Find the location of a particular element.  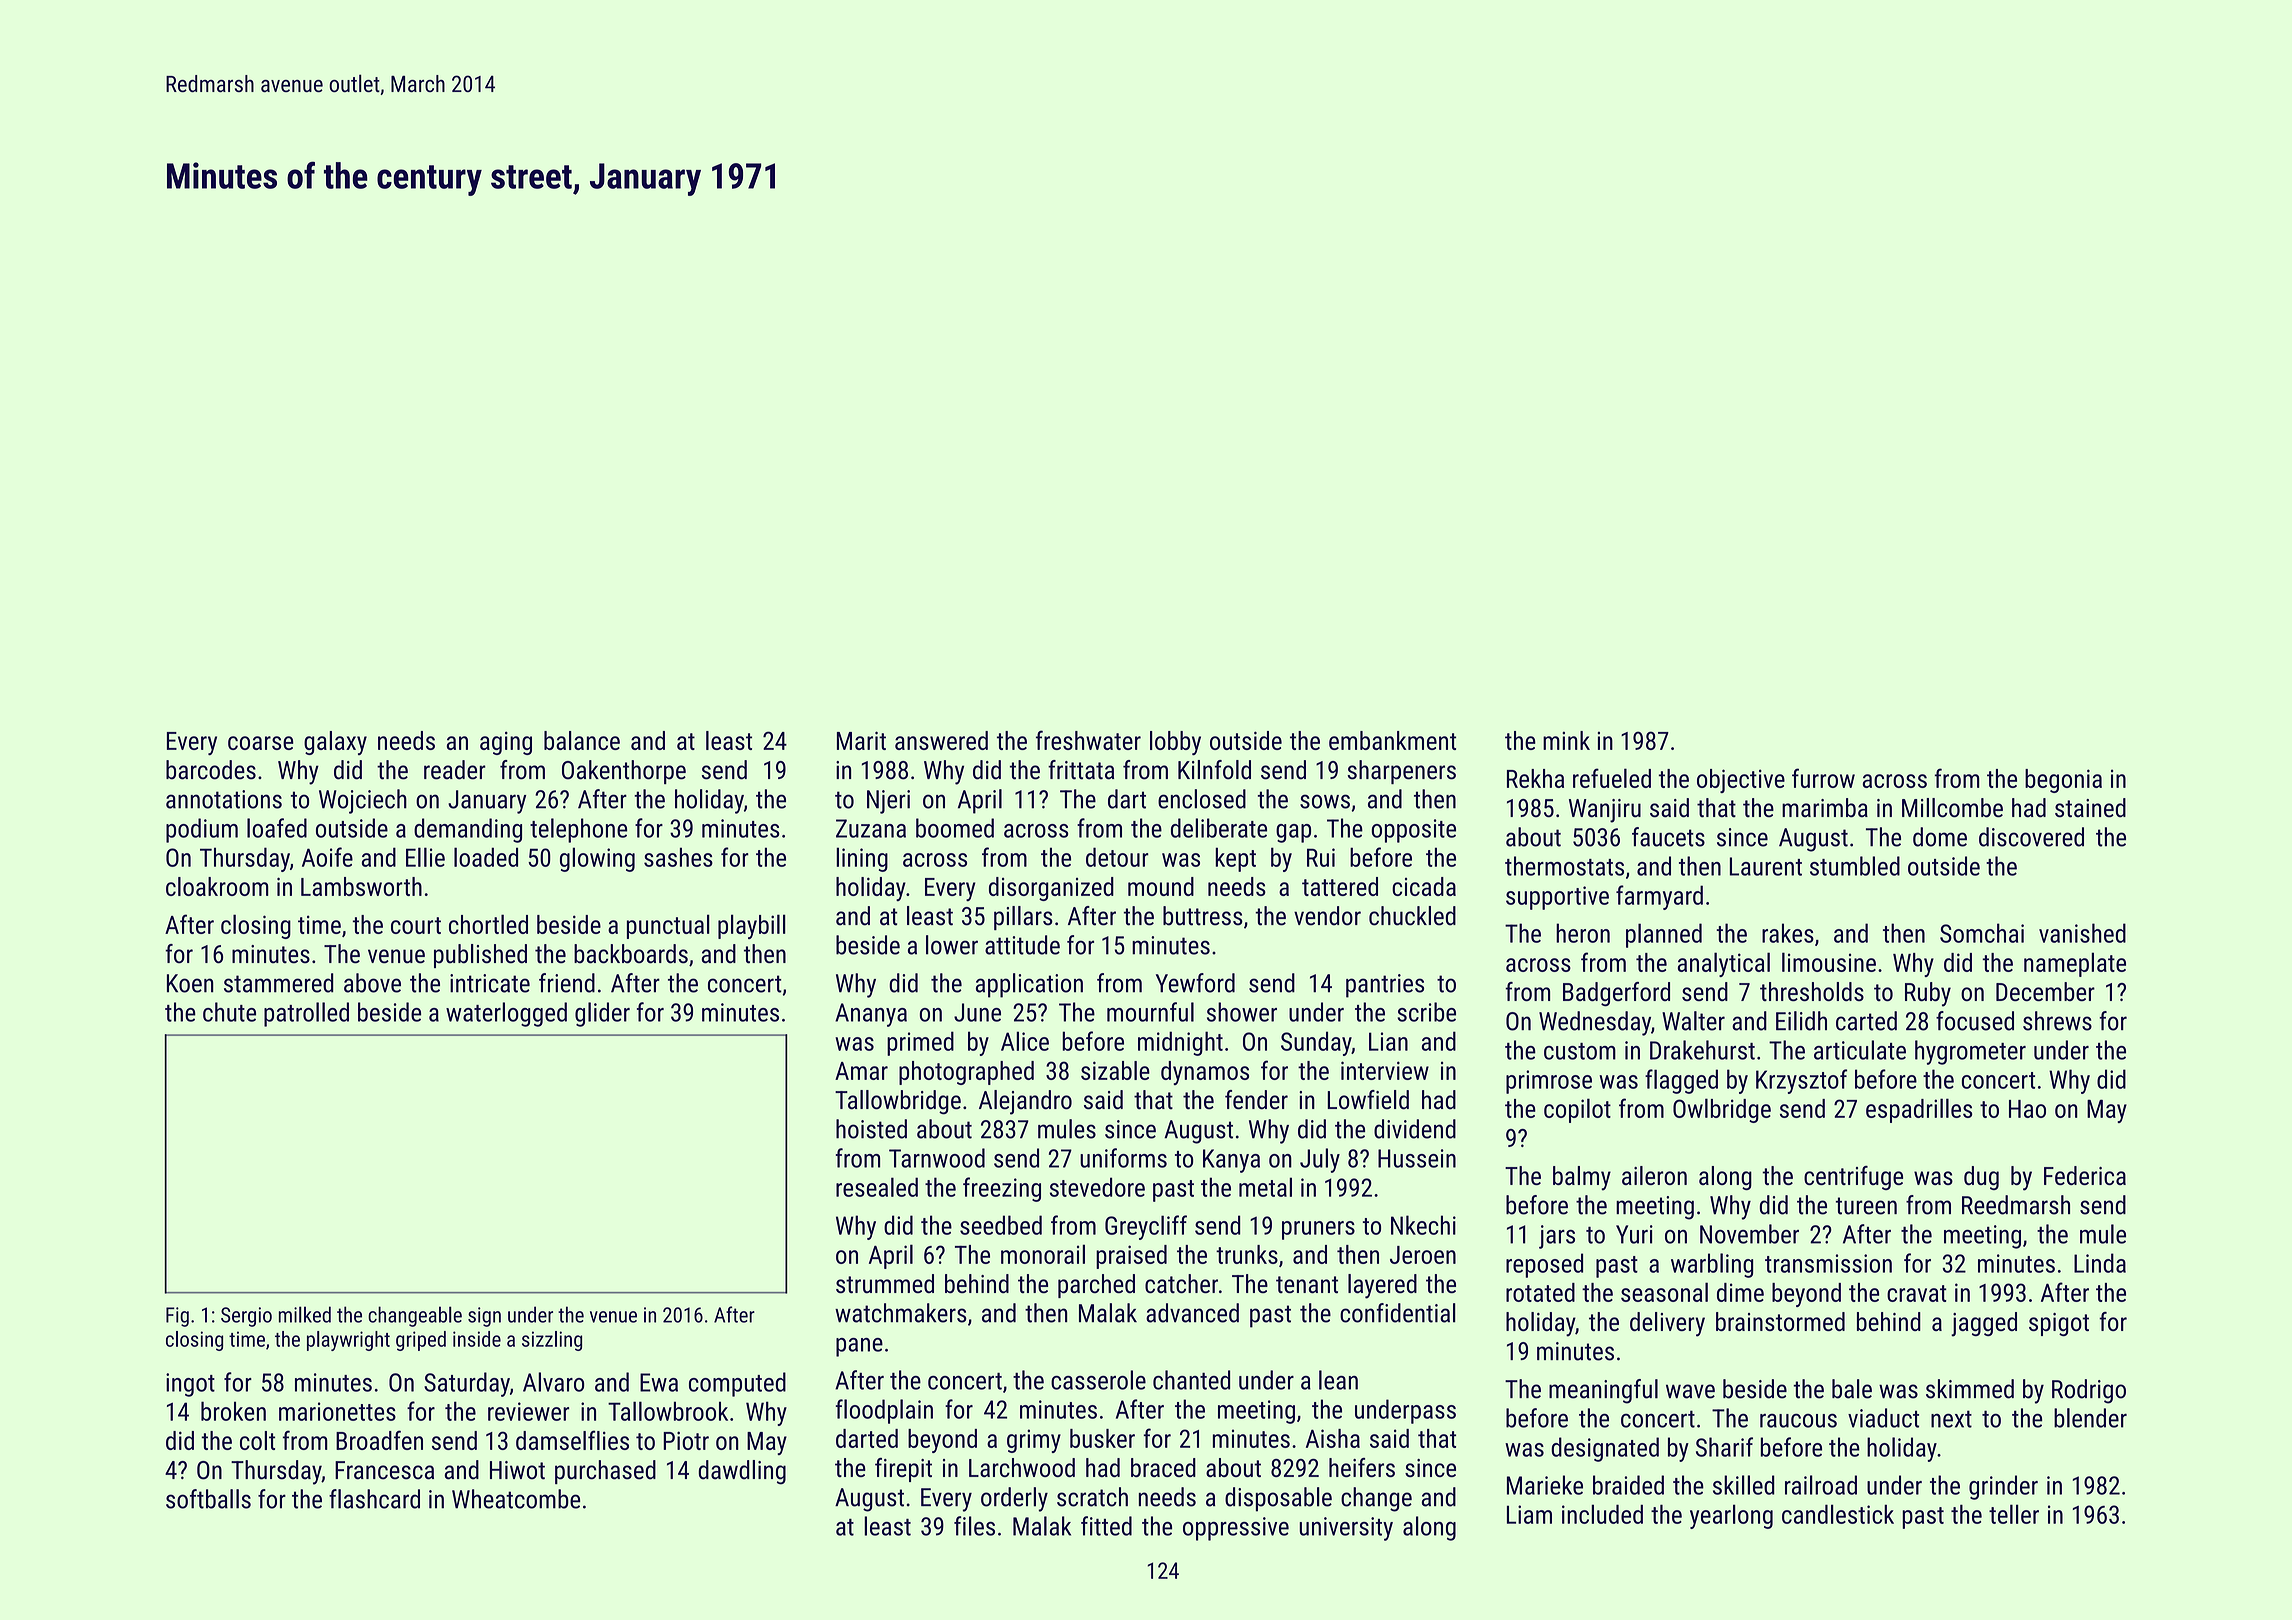

candlestick is located at coordinates (1838, 1514).
